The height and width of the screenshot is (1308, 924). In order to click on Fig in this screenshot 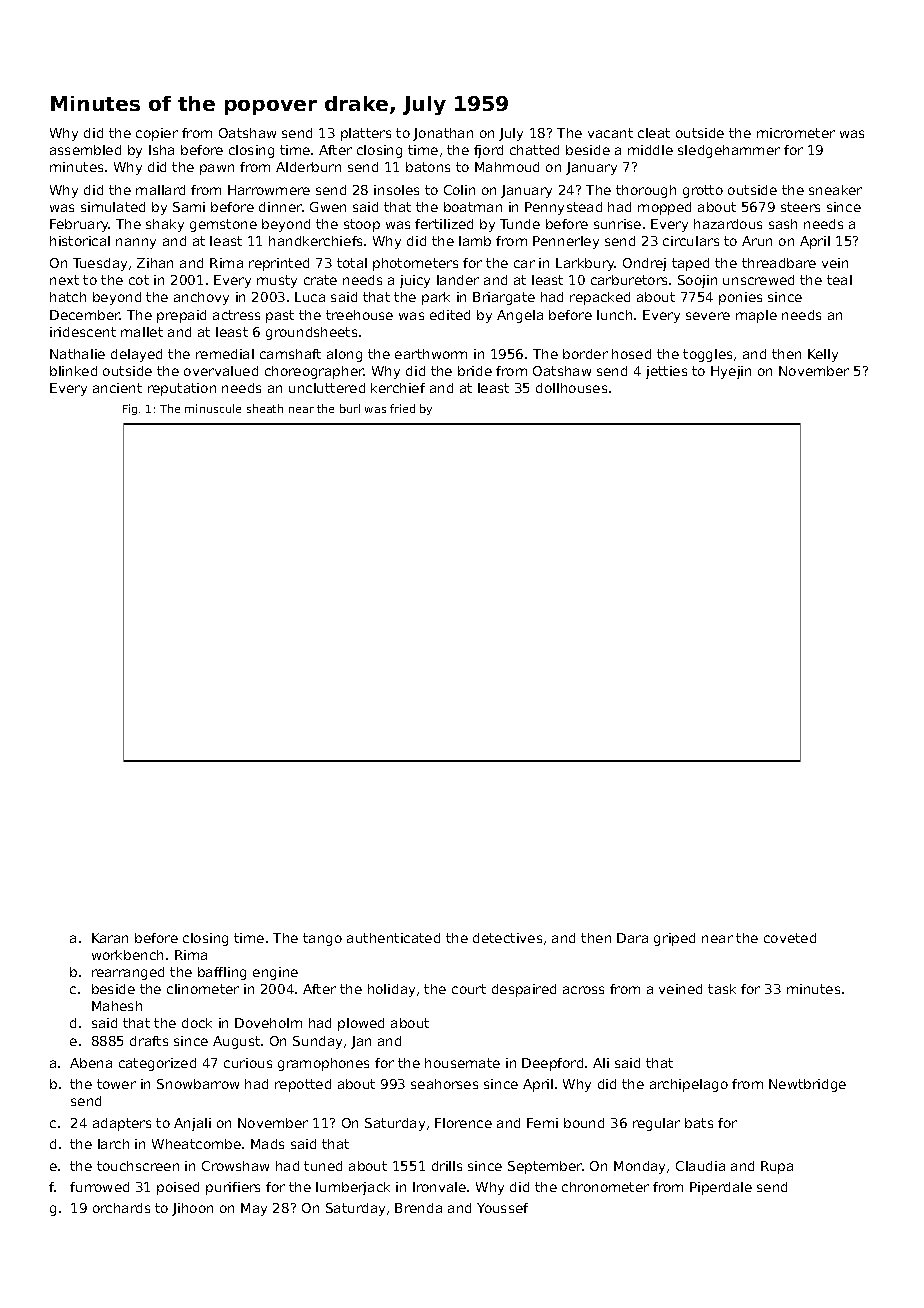, I will do `click(130, 409)`.
